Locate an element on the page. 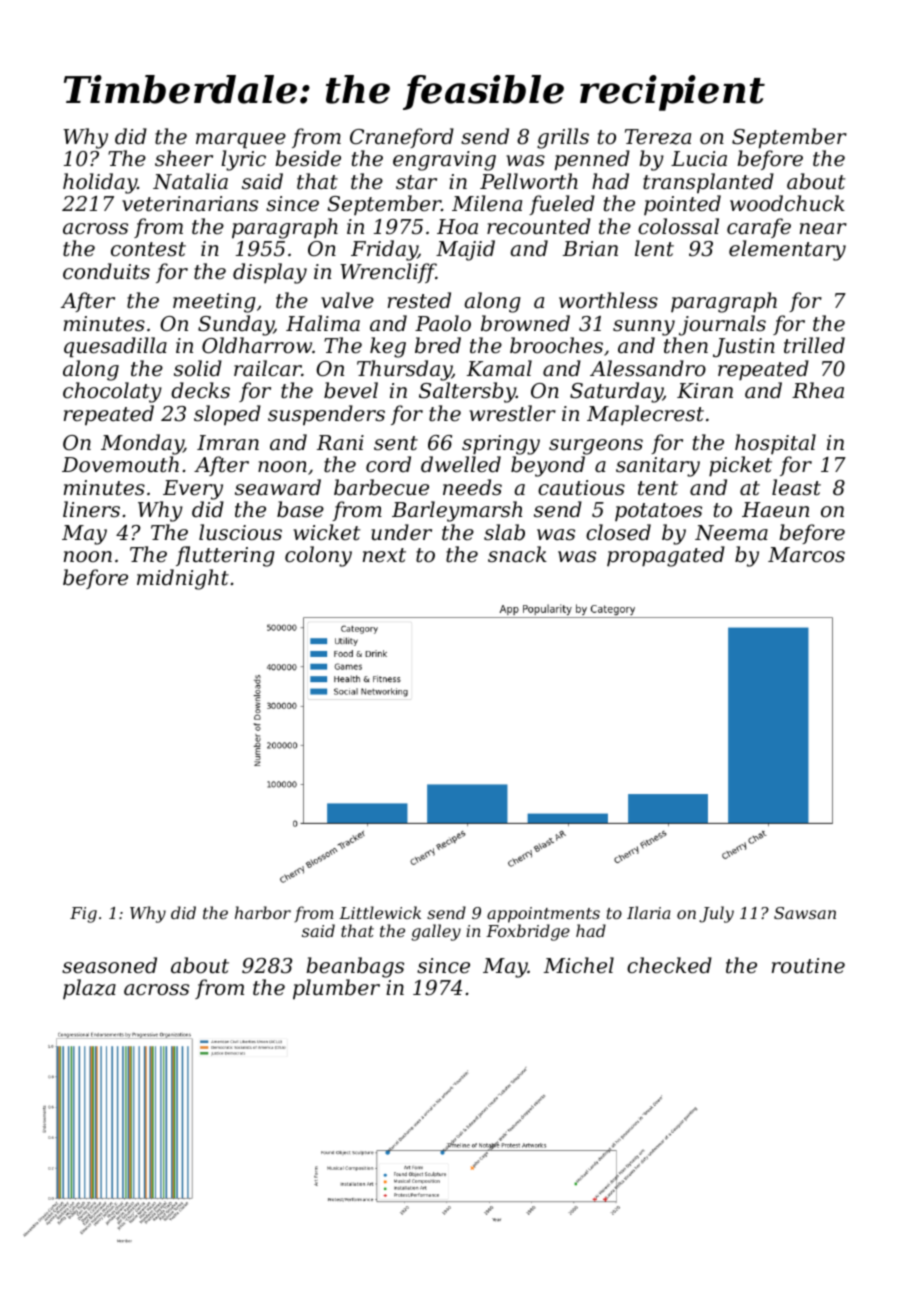 The image size is (908, 1316). Craneford is located at coordinates (402, 138).
